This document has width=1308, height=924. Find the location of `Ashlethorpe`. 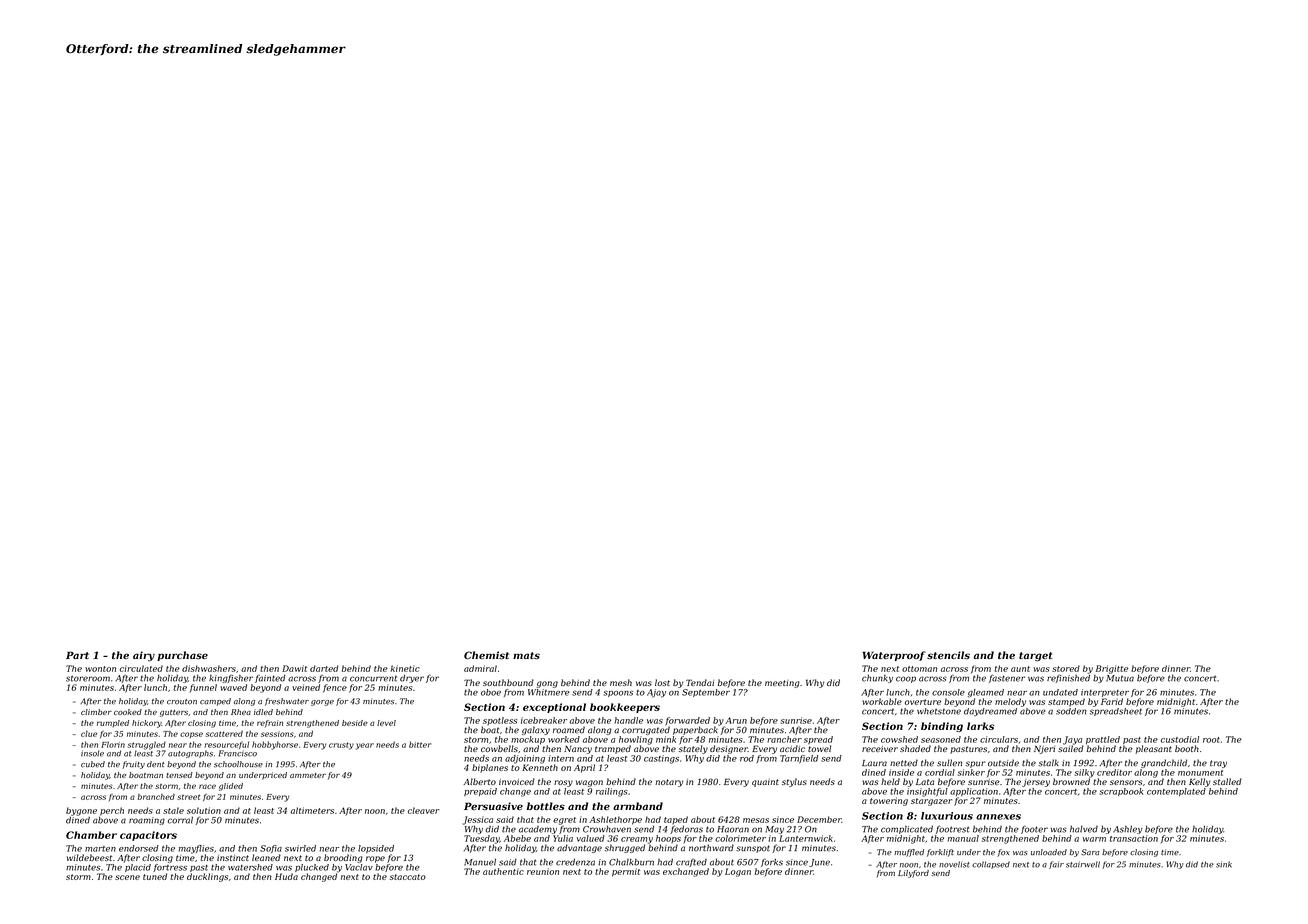

Ashlethorpe is located at coordinates (615, 820).
